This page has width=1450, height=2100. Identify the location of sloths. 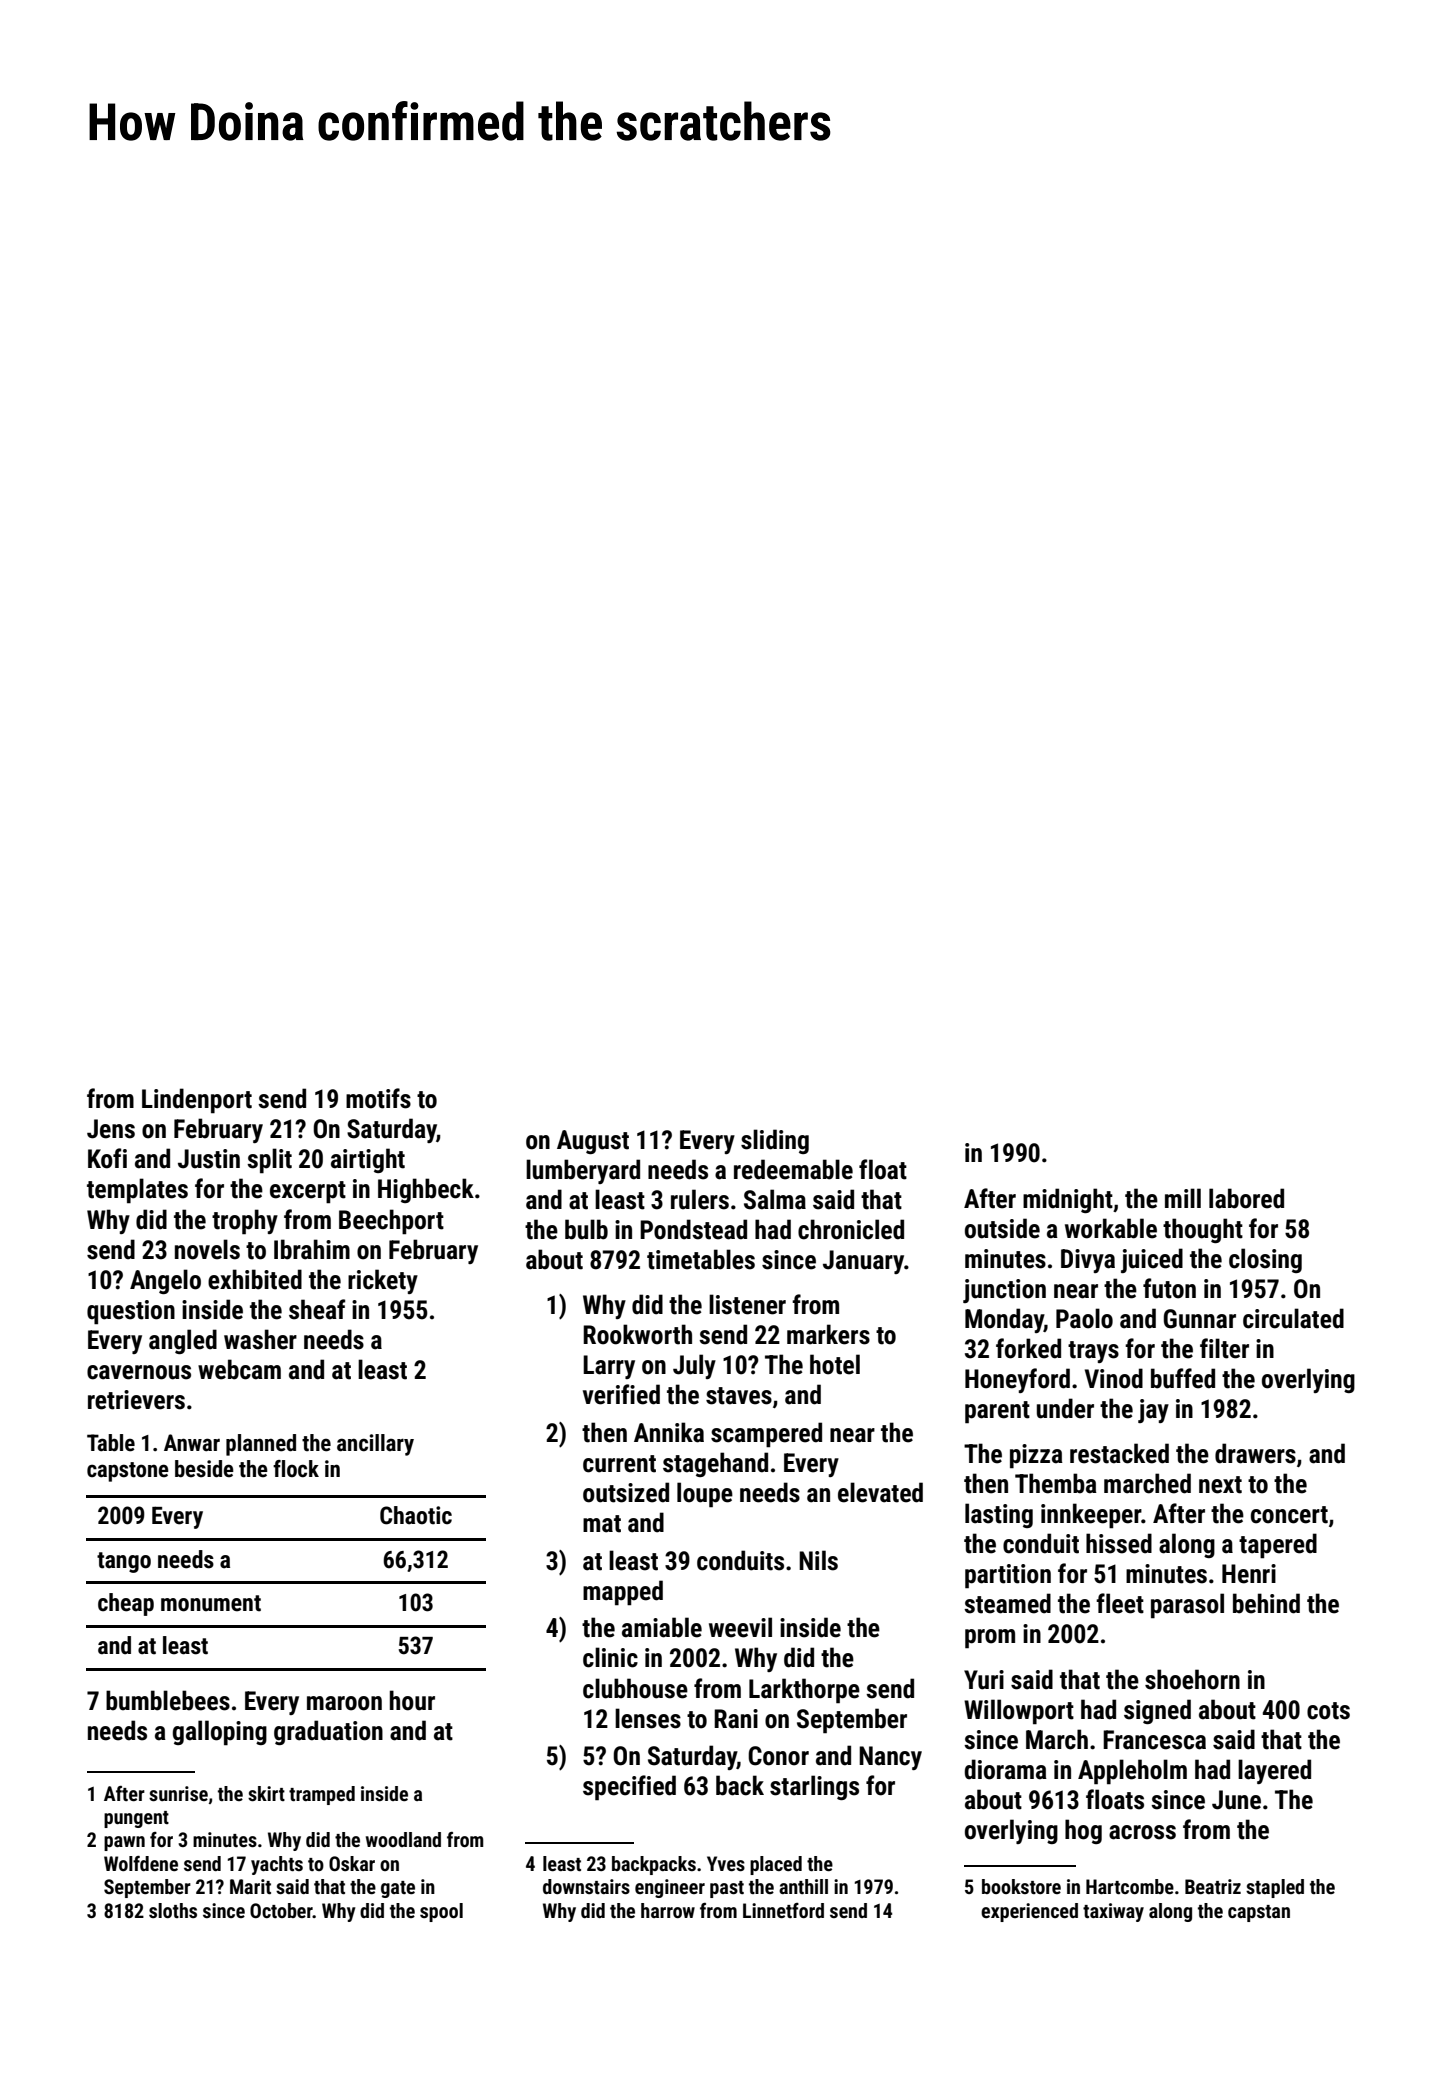
(173, 1910).
